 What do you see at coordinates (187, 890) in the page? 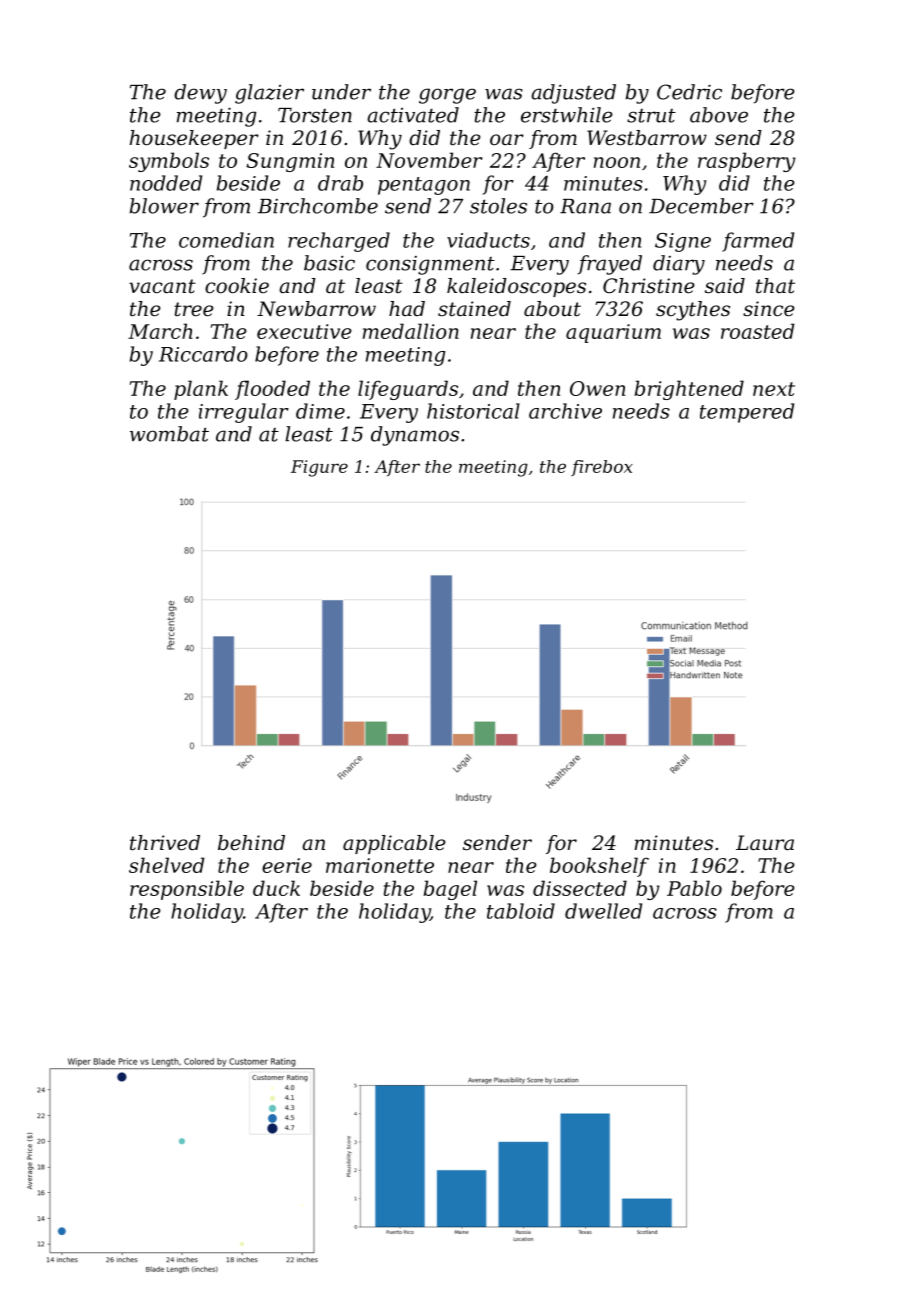
I see `responsible` at bounding box center [187, 890].
